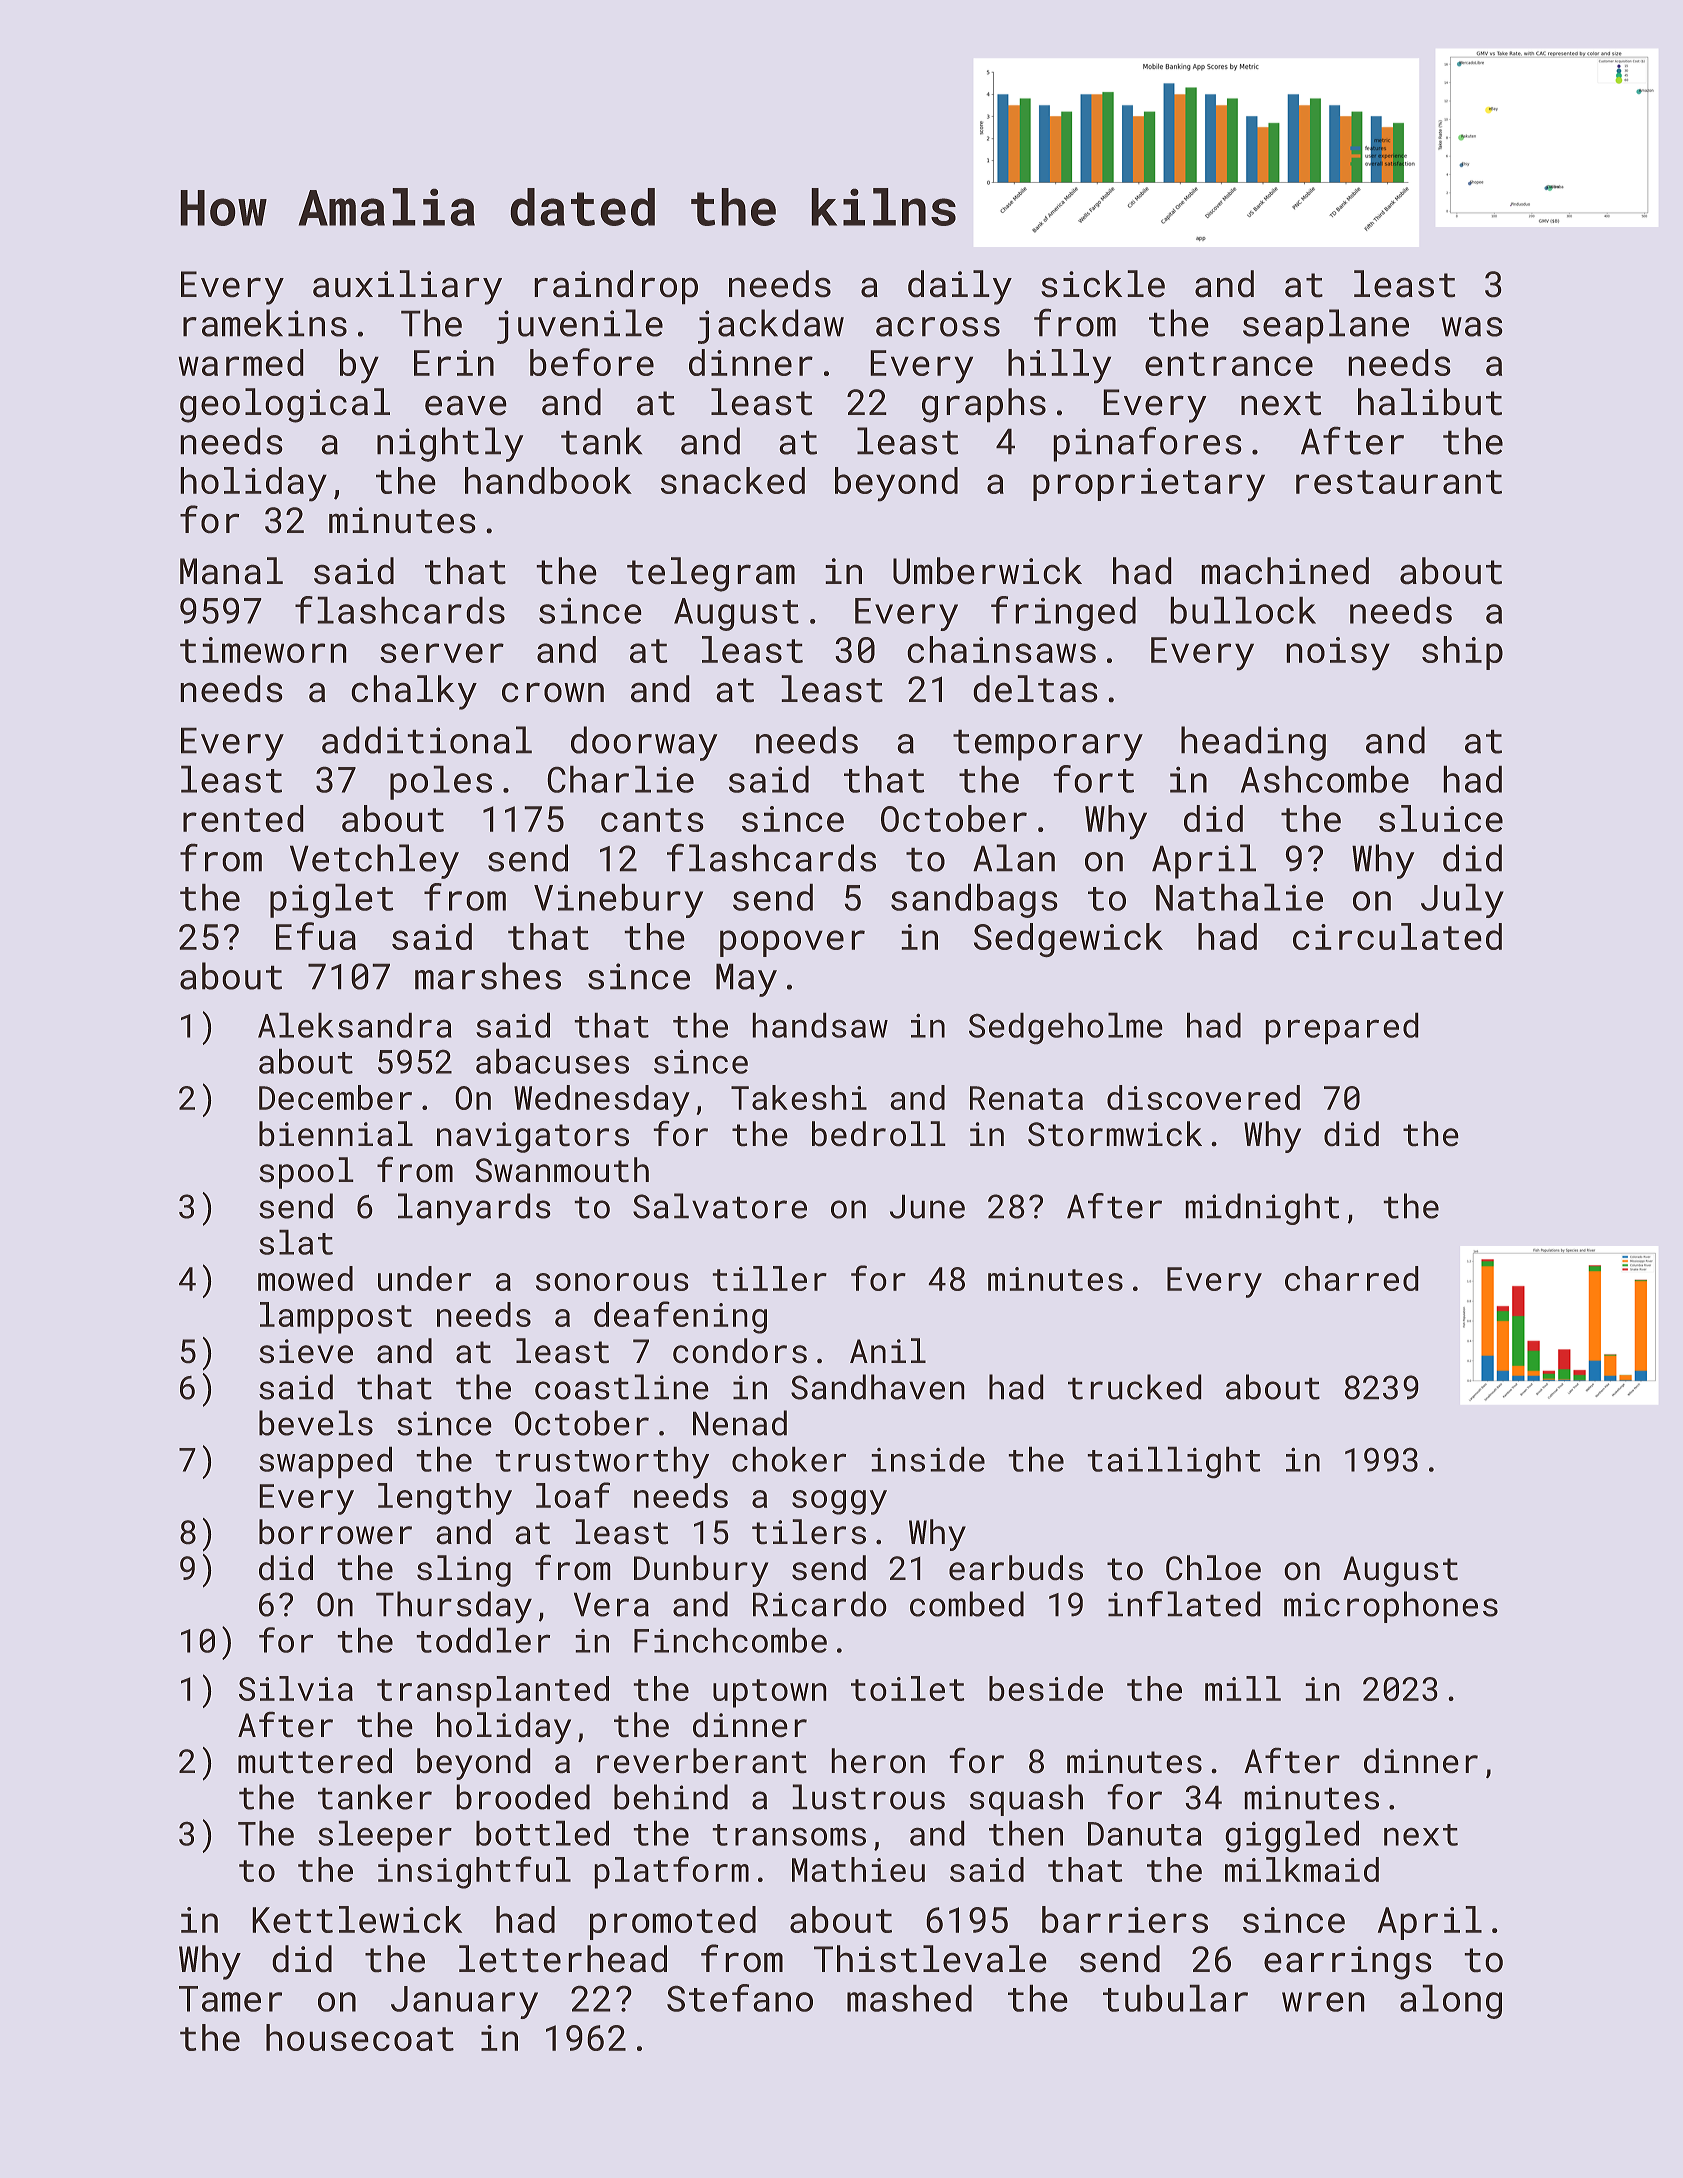  I want to click on wren, so click(1323, 2002).
